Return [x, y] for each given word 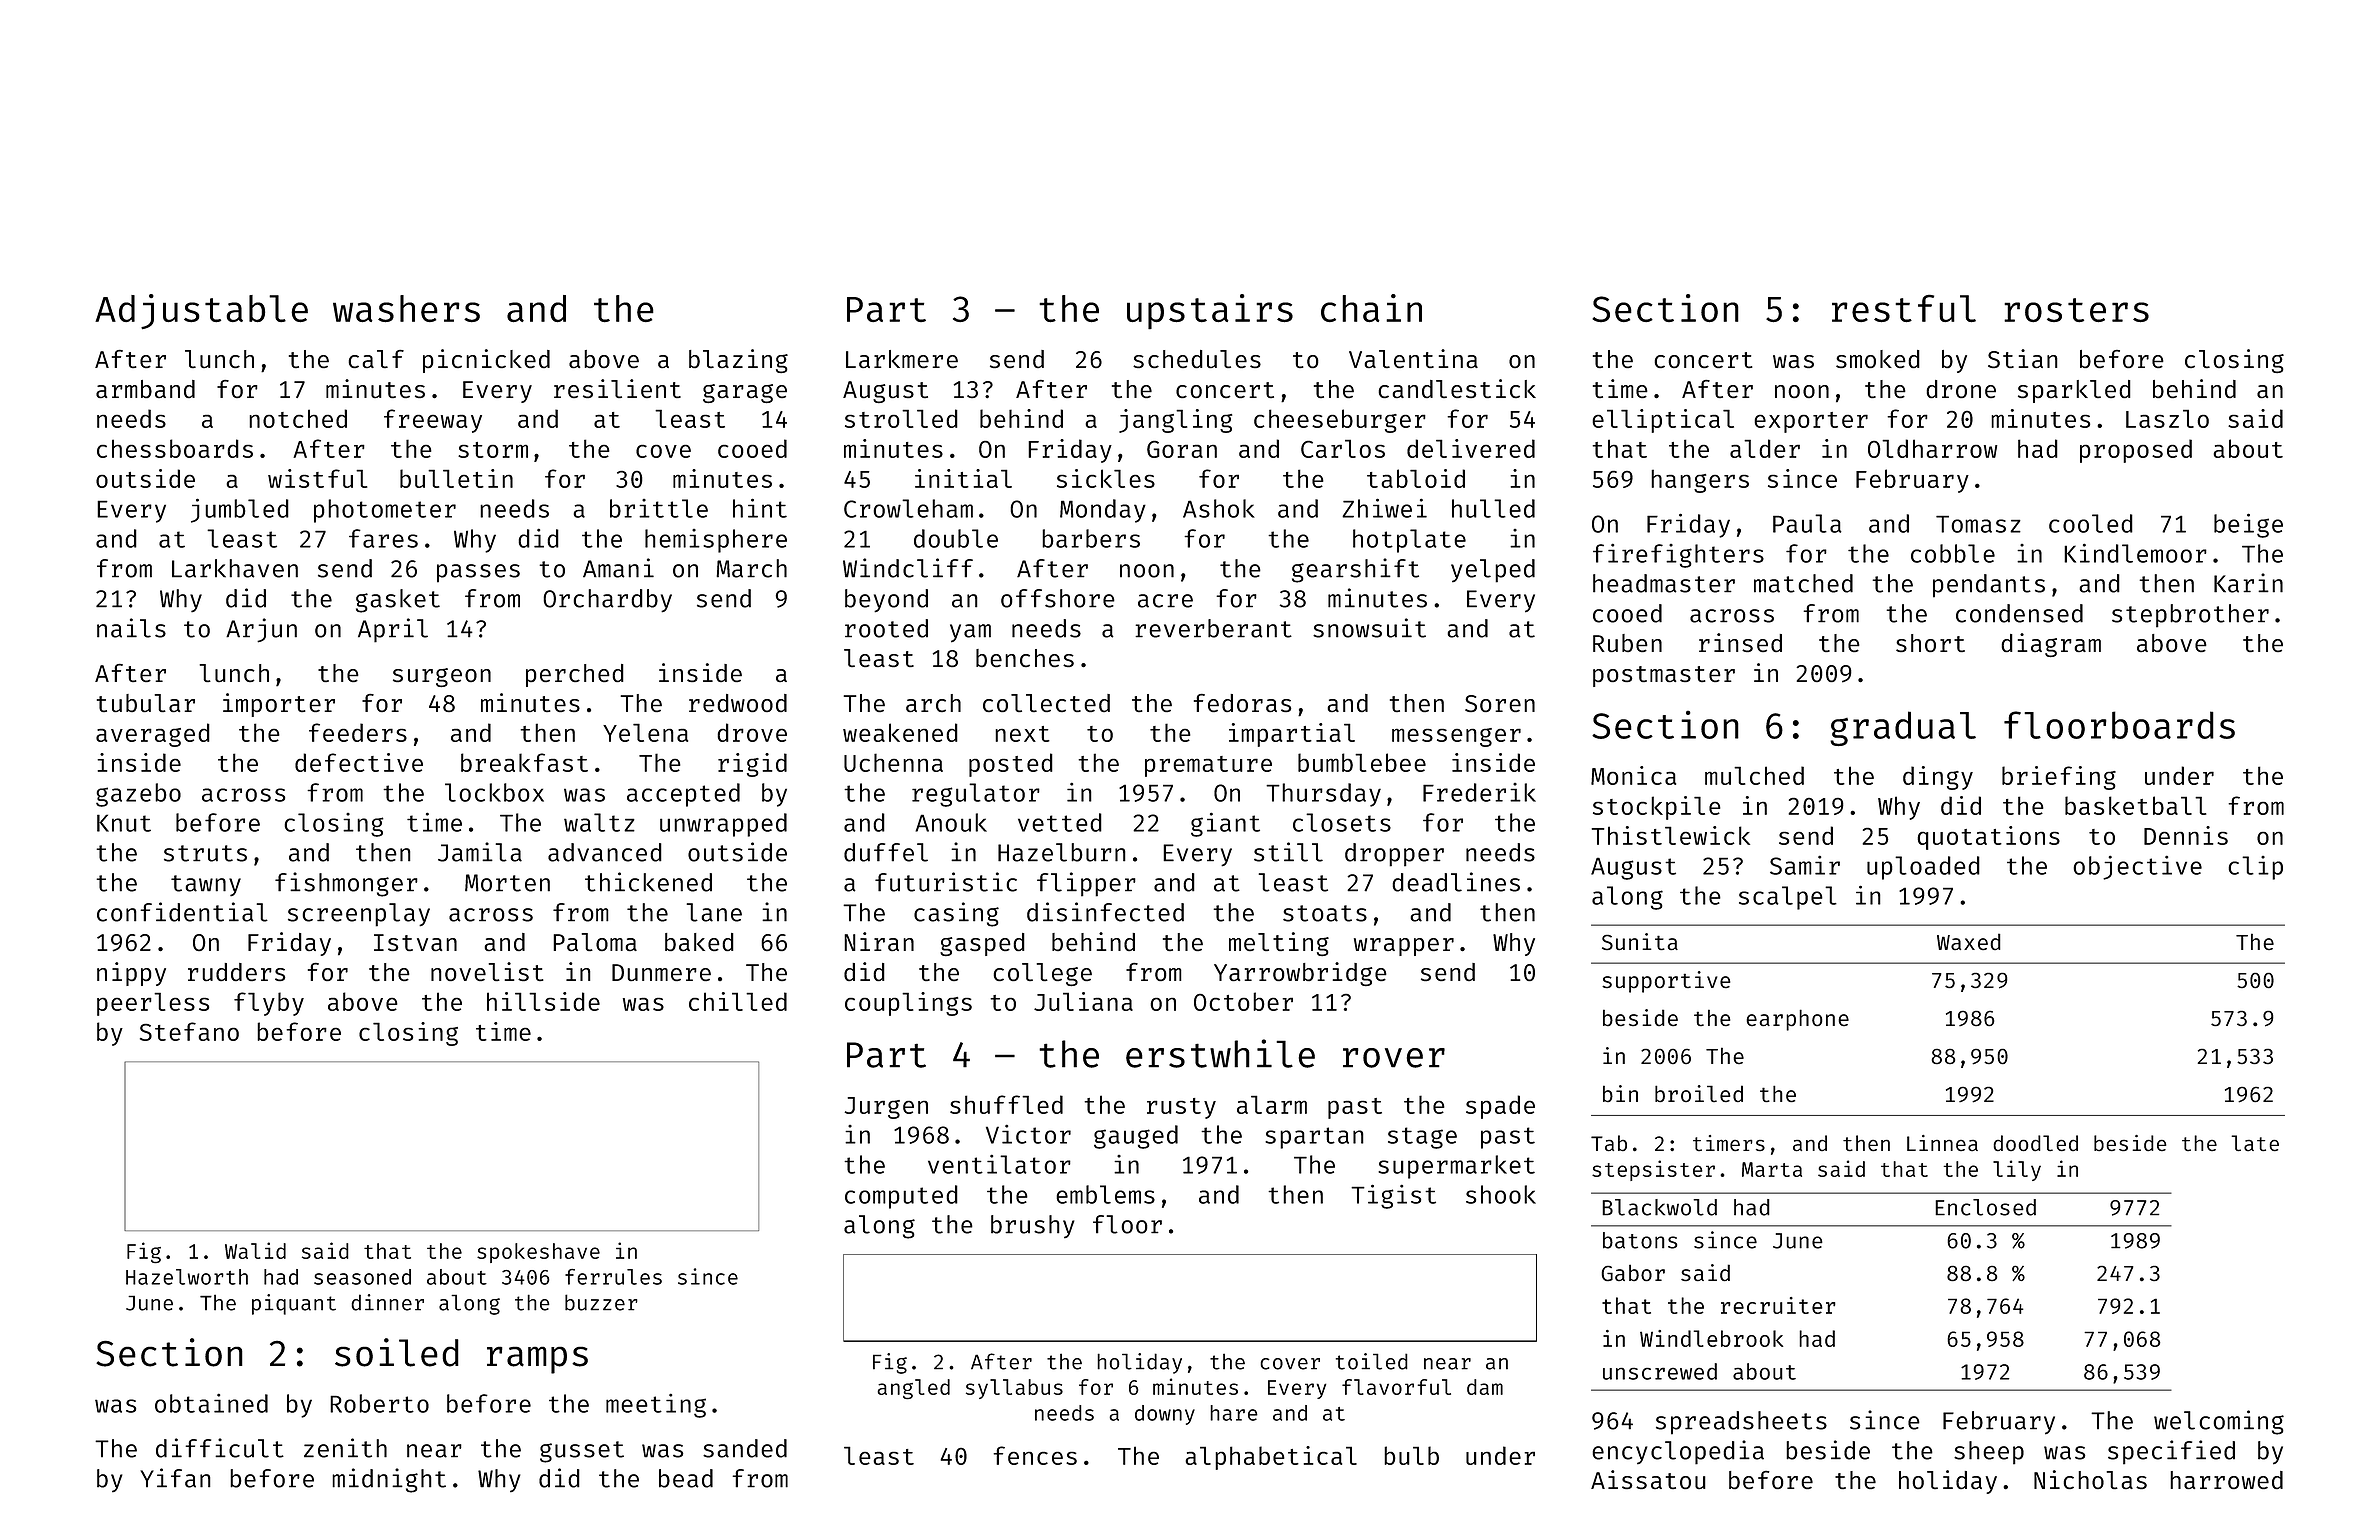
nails [131, 628]
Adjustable [201, 312]
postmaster [1664, 676]
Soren [1500, 703]
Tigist [1393, 1196]
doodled [2035, 1143]
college [1042, 974]
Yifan [175, 1478]
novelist [487, 971]
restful [1904, 308]
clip [2255, 868]
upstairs [1210, 312]
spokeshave [538, 1253]
